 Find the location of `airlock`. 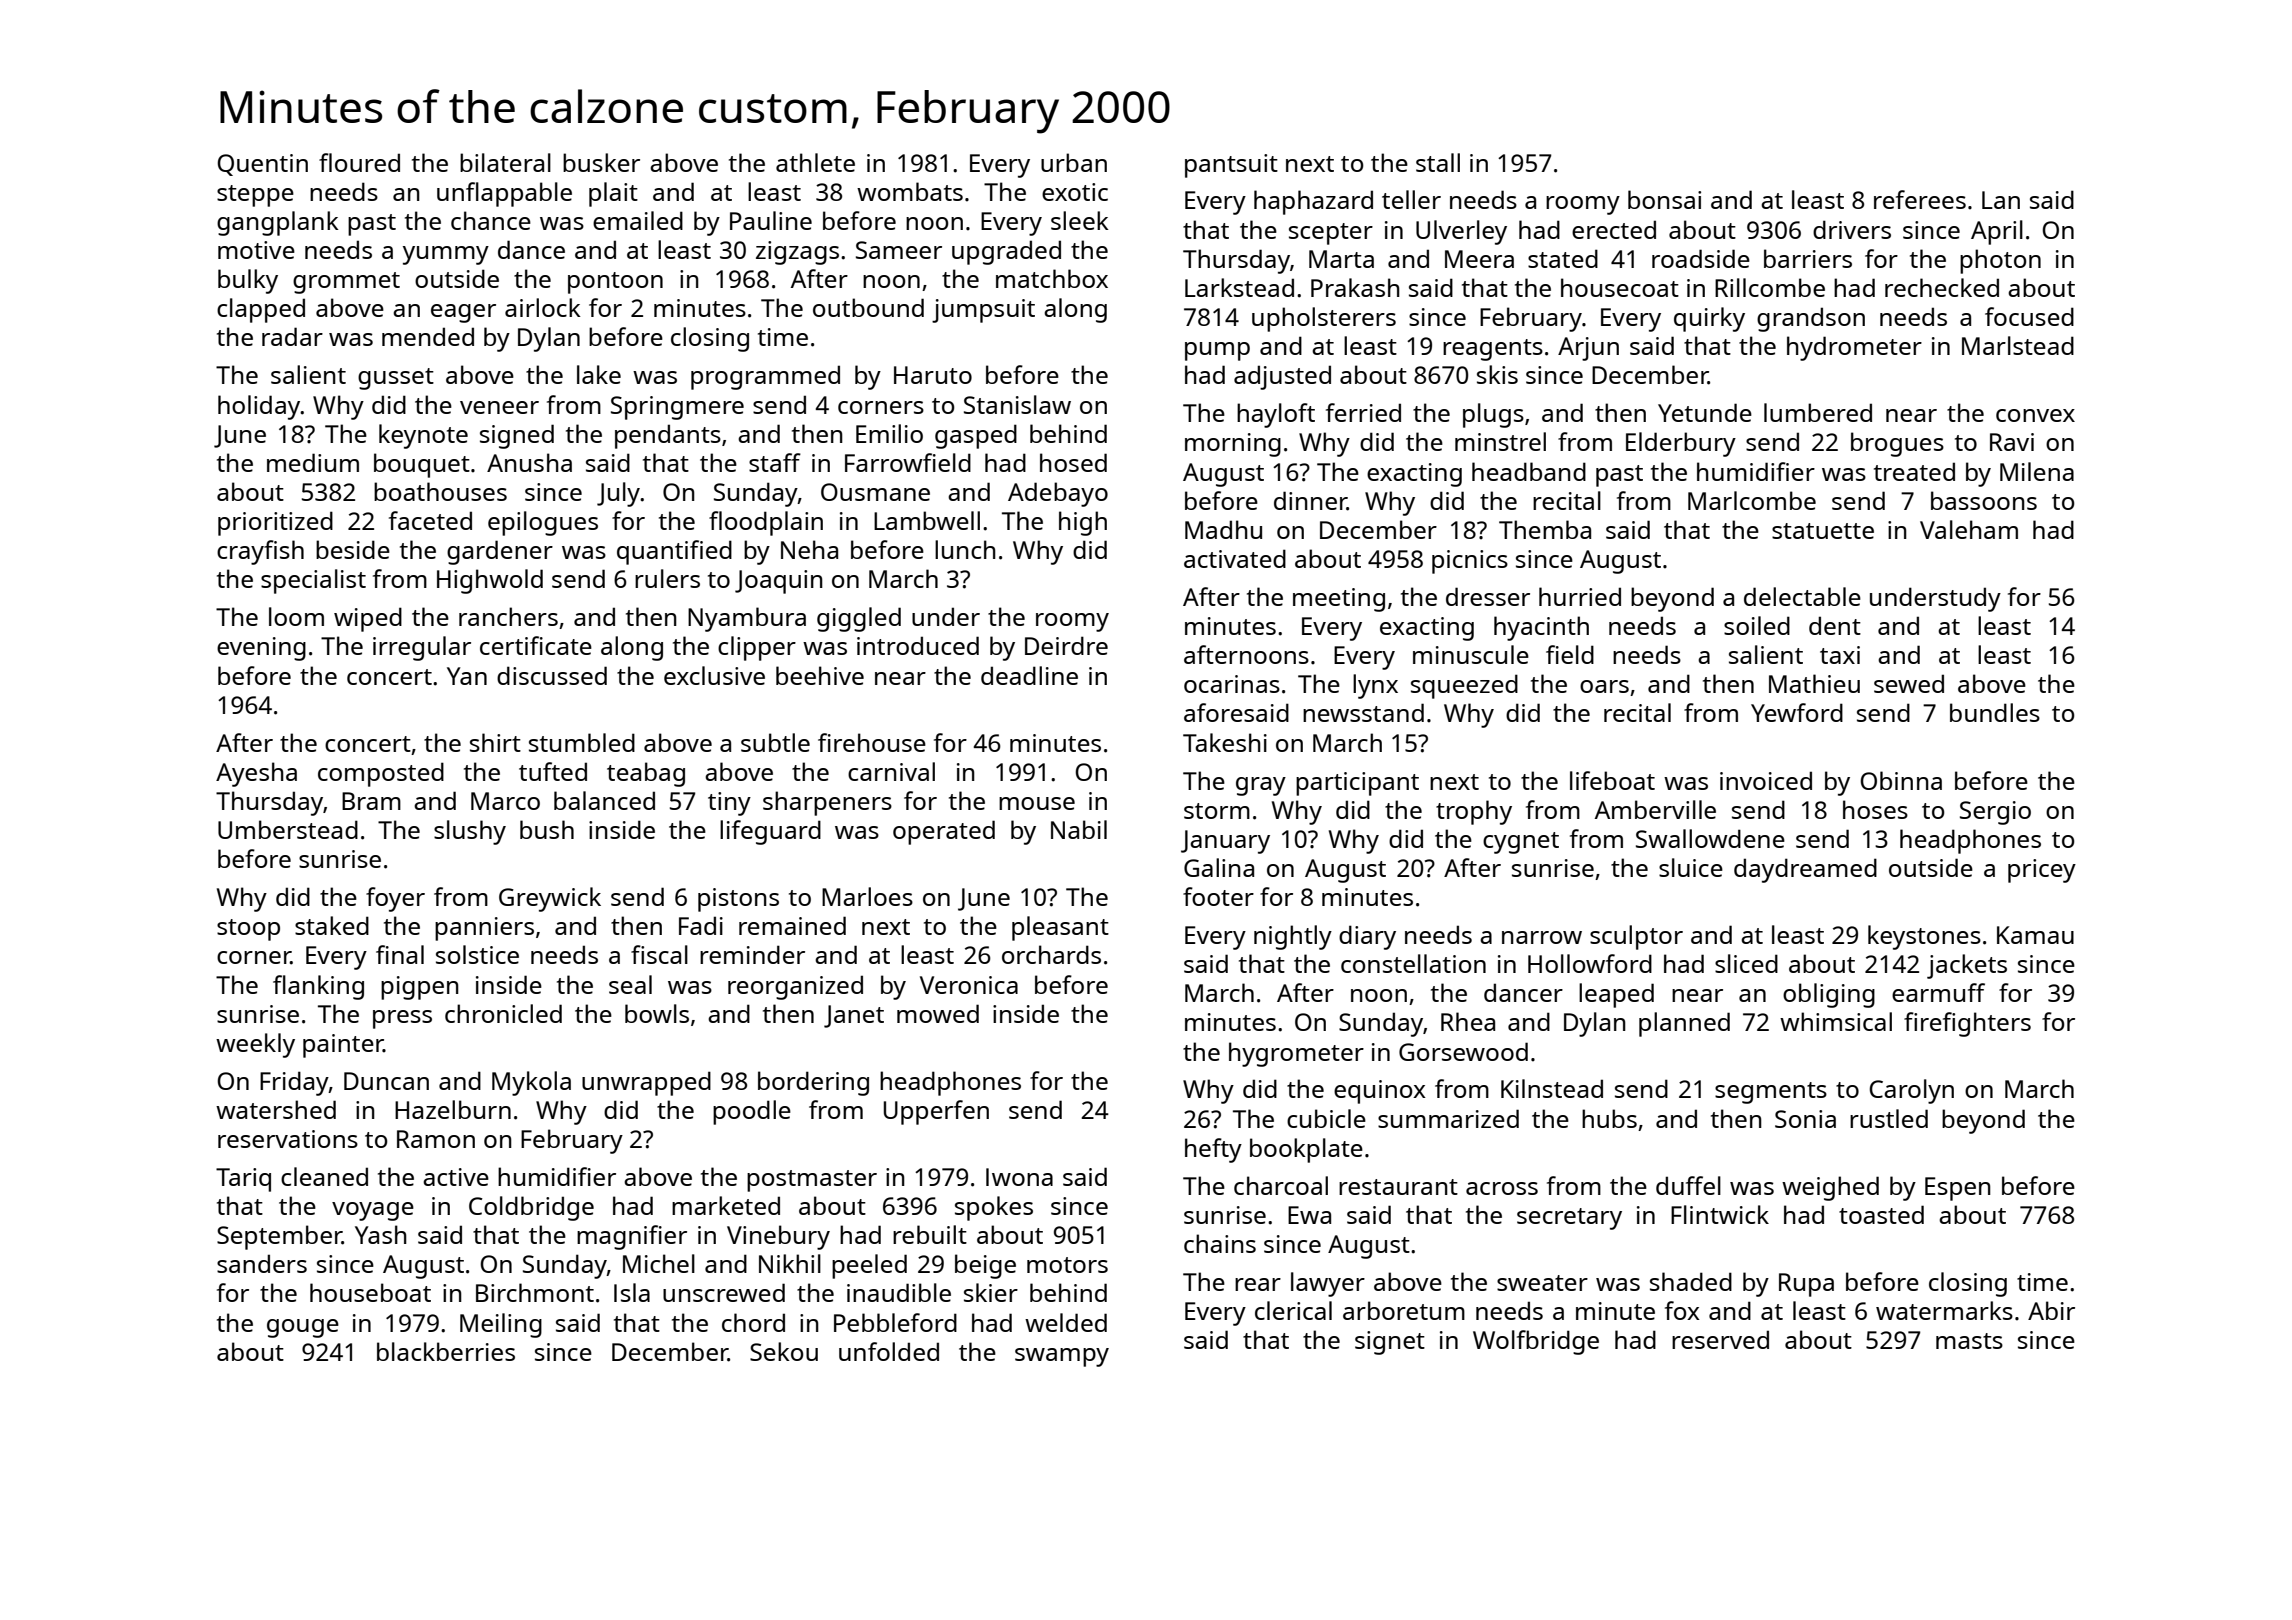

airlock is located at coordinates (543, 307).
